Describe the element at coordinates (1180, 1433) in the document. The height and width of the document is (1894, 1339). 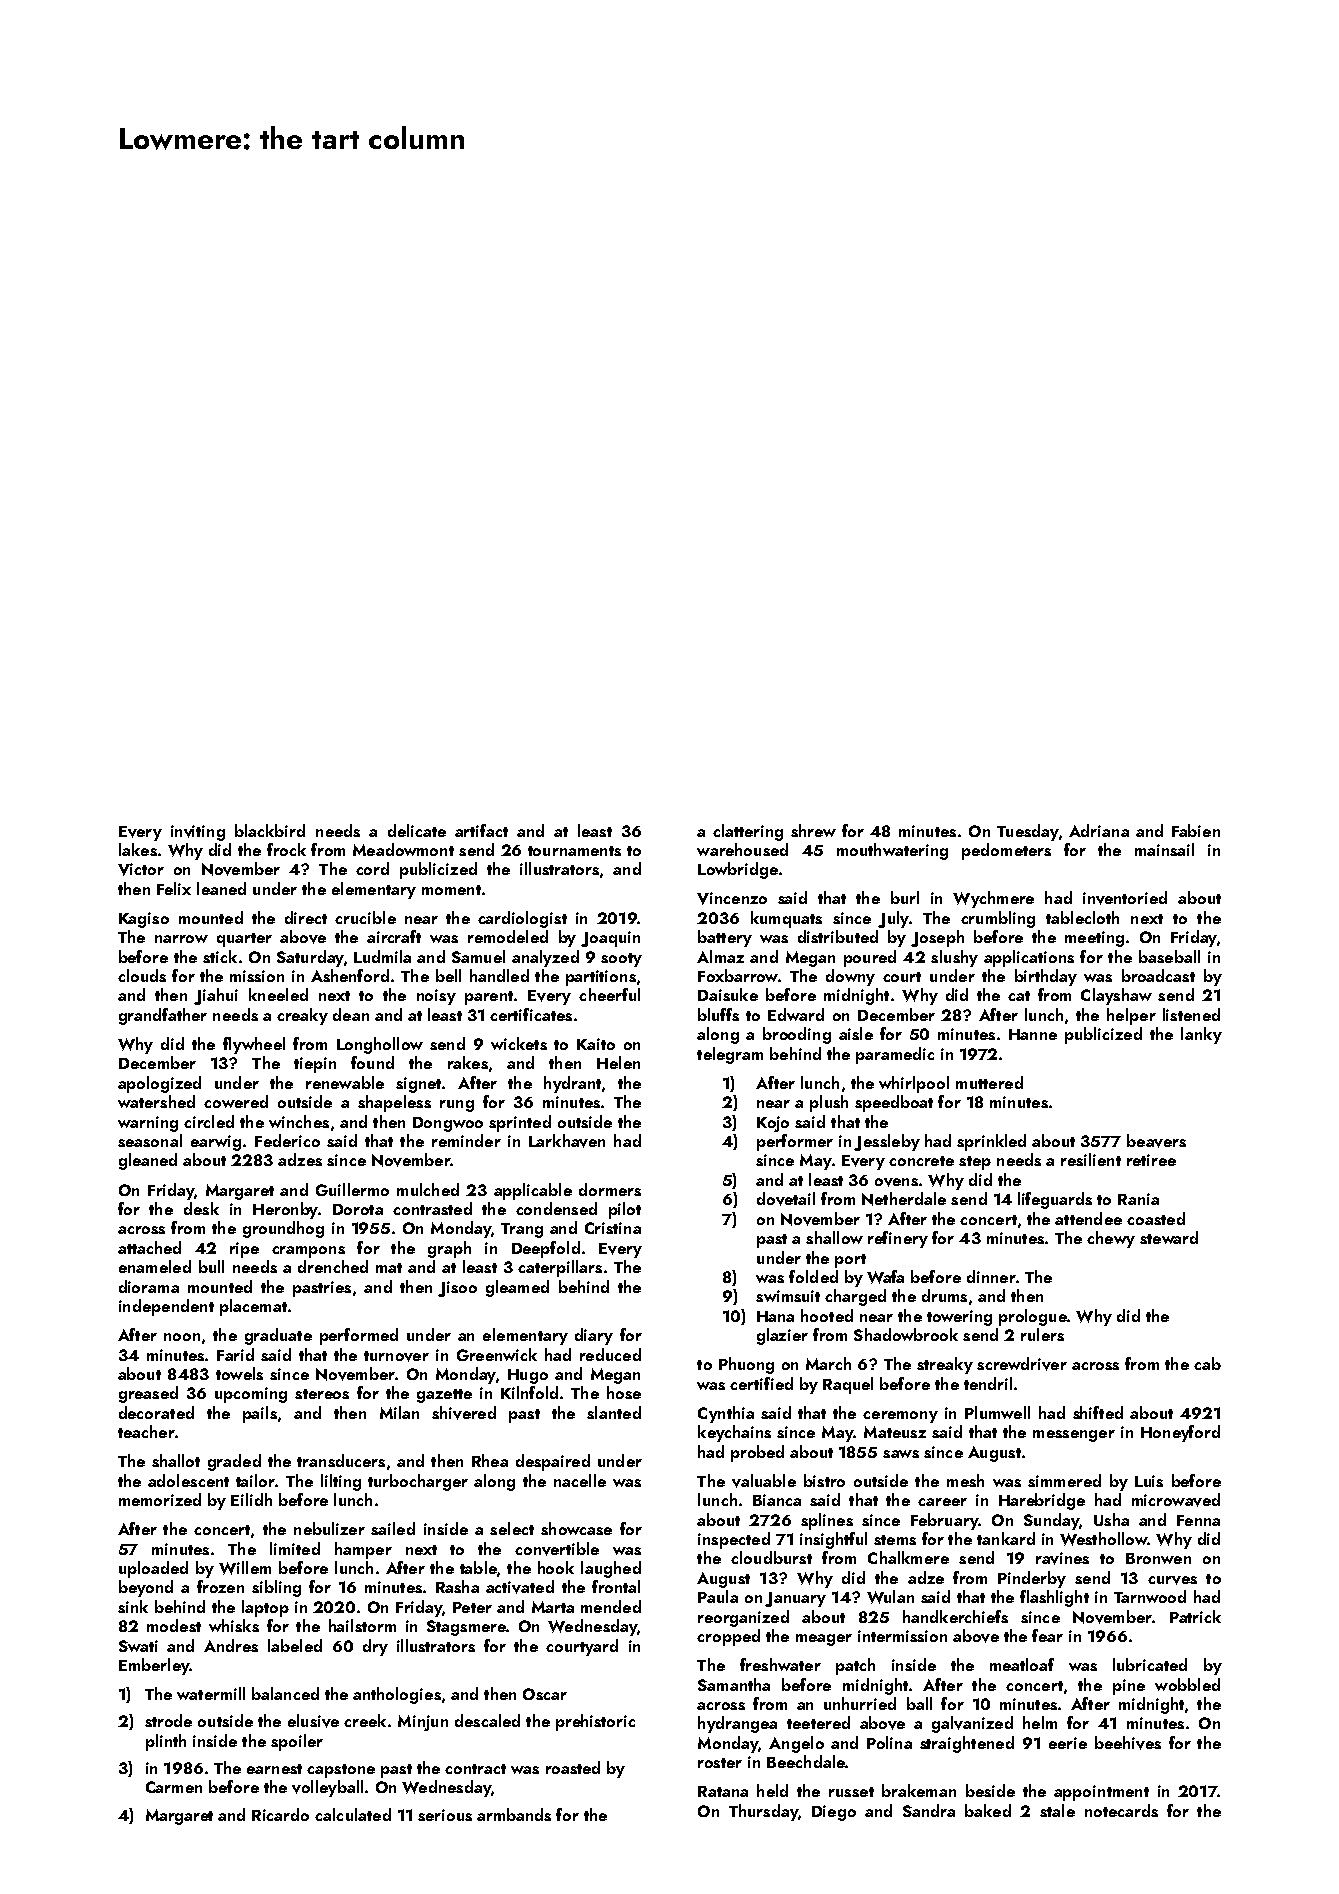
I see `Honeyford` at that location.
